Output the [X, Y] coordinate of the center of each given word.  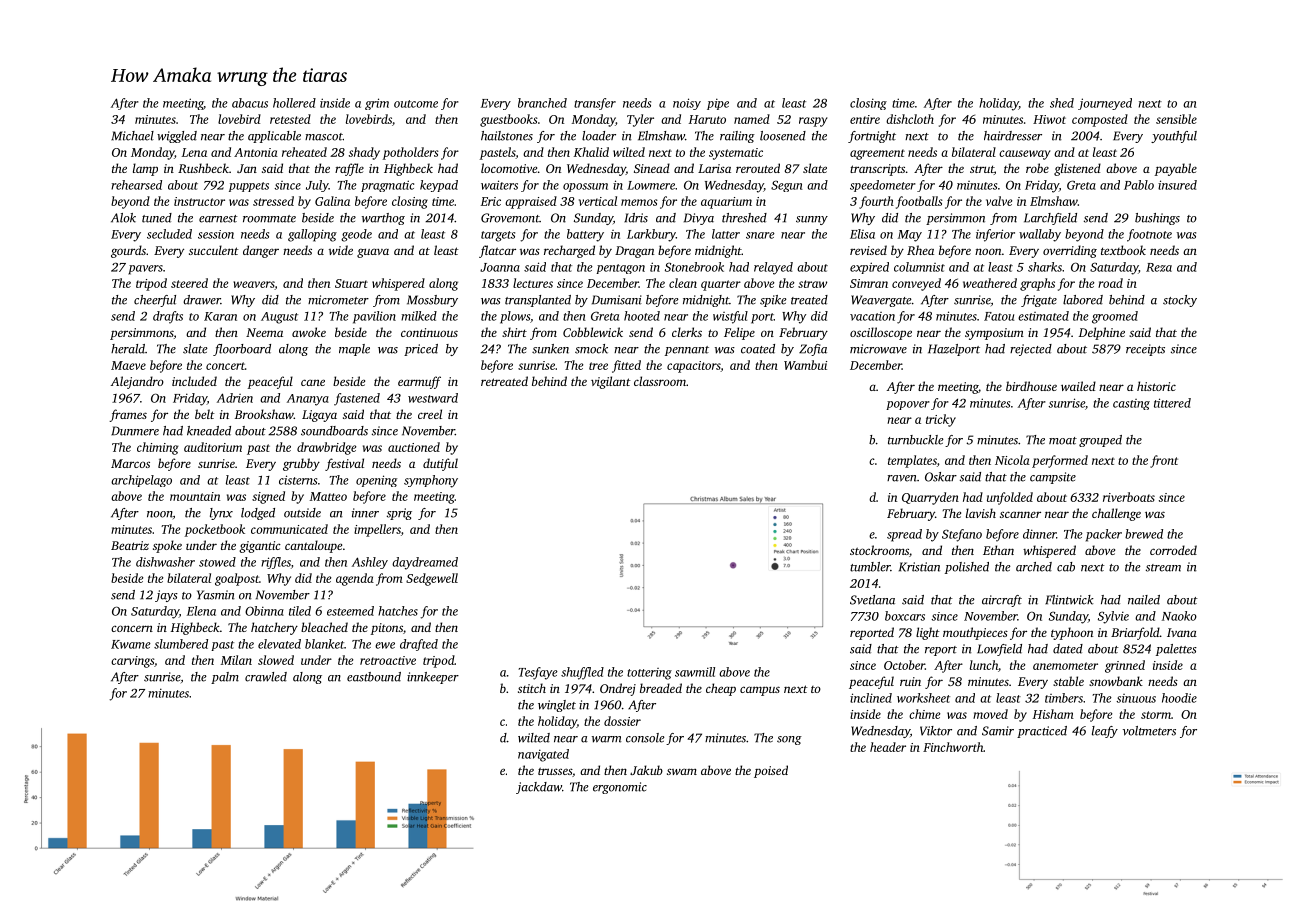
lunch [984, 665]
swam [682, 771]
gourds [128, 251]
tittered [1172, 403]
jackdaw [539, 788]
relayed [773, 268]
